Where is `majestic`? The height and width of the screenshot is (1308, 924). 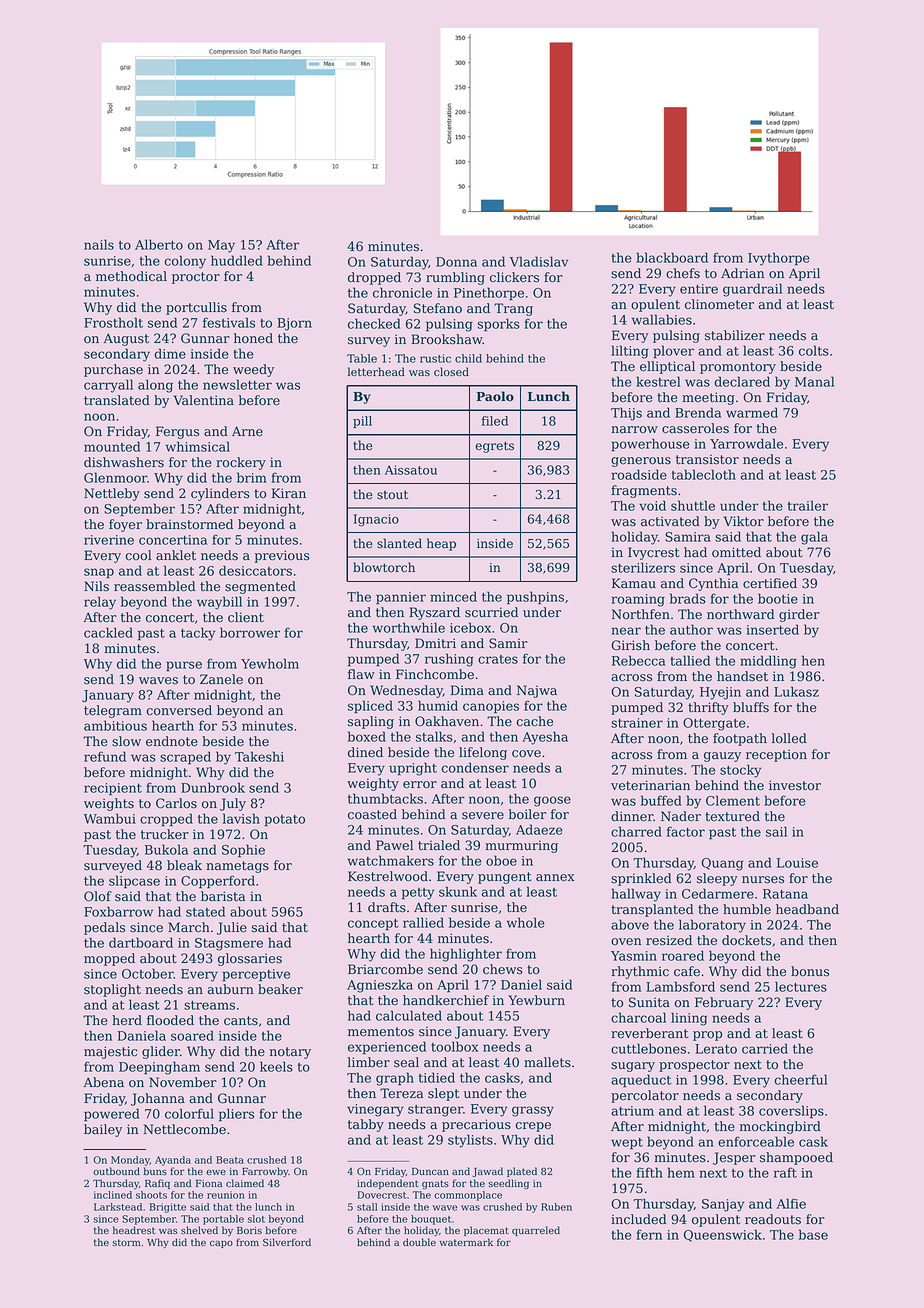 majestic is located at coordinates (110, 1052).
